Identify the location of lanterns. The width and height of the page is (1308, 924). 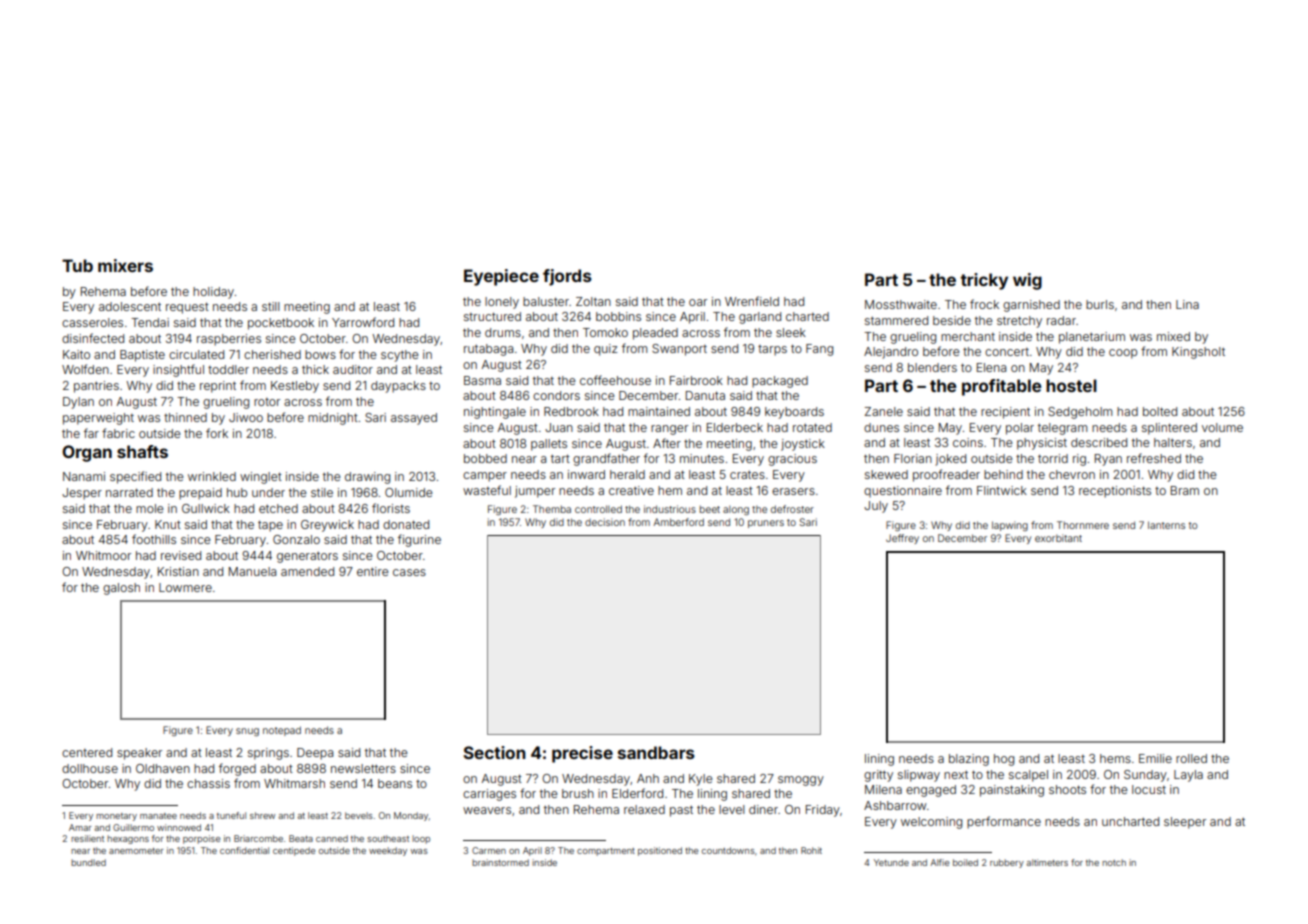
(1166, 525).
